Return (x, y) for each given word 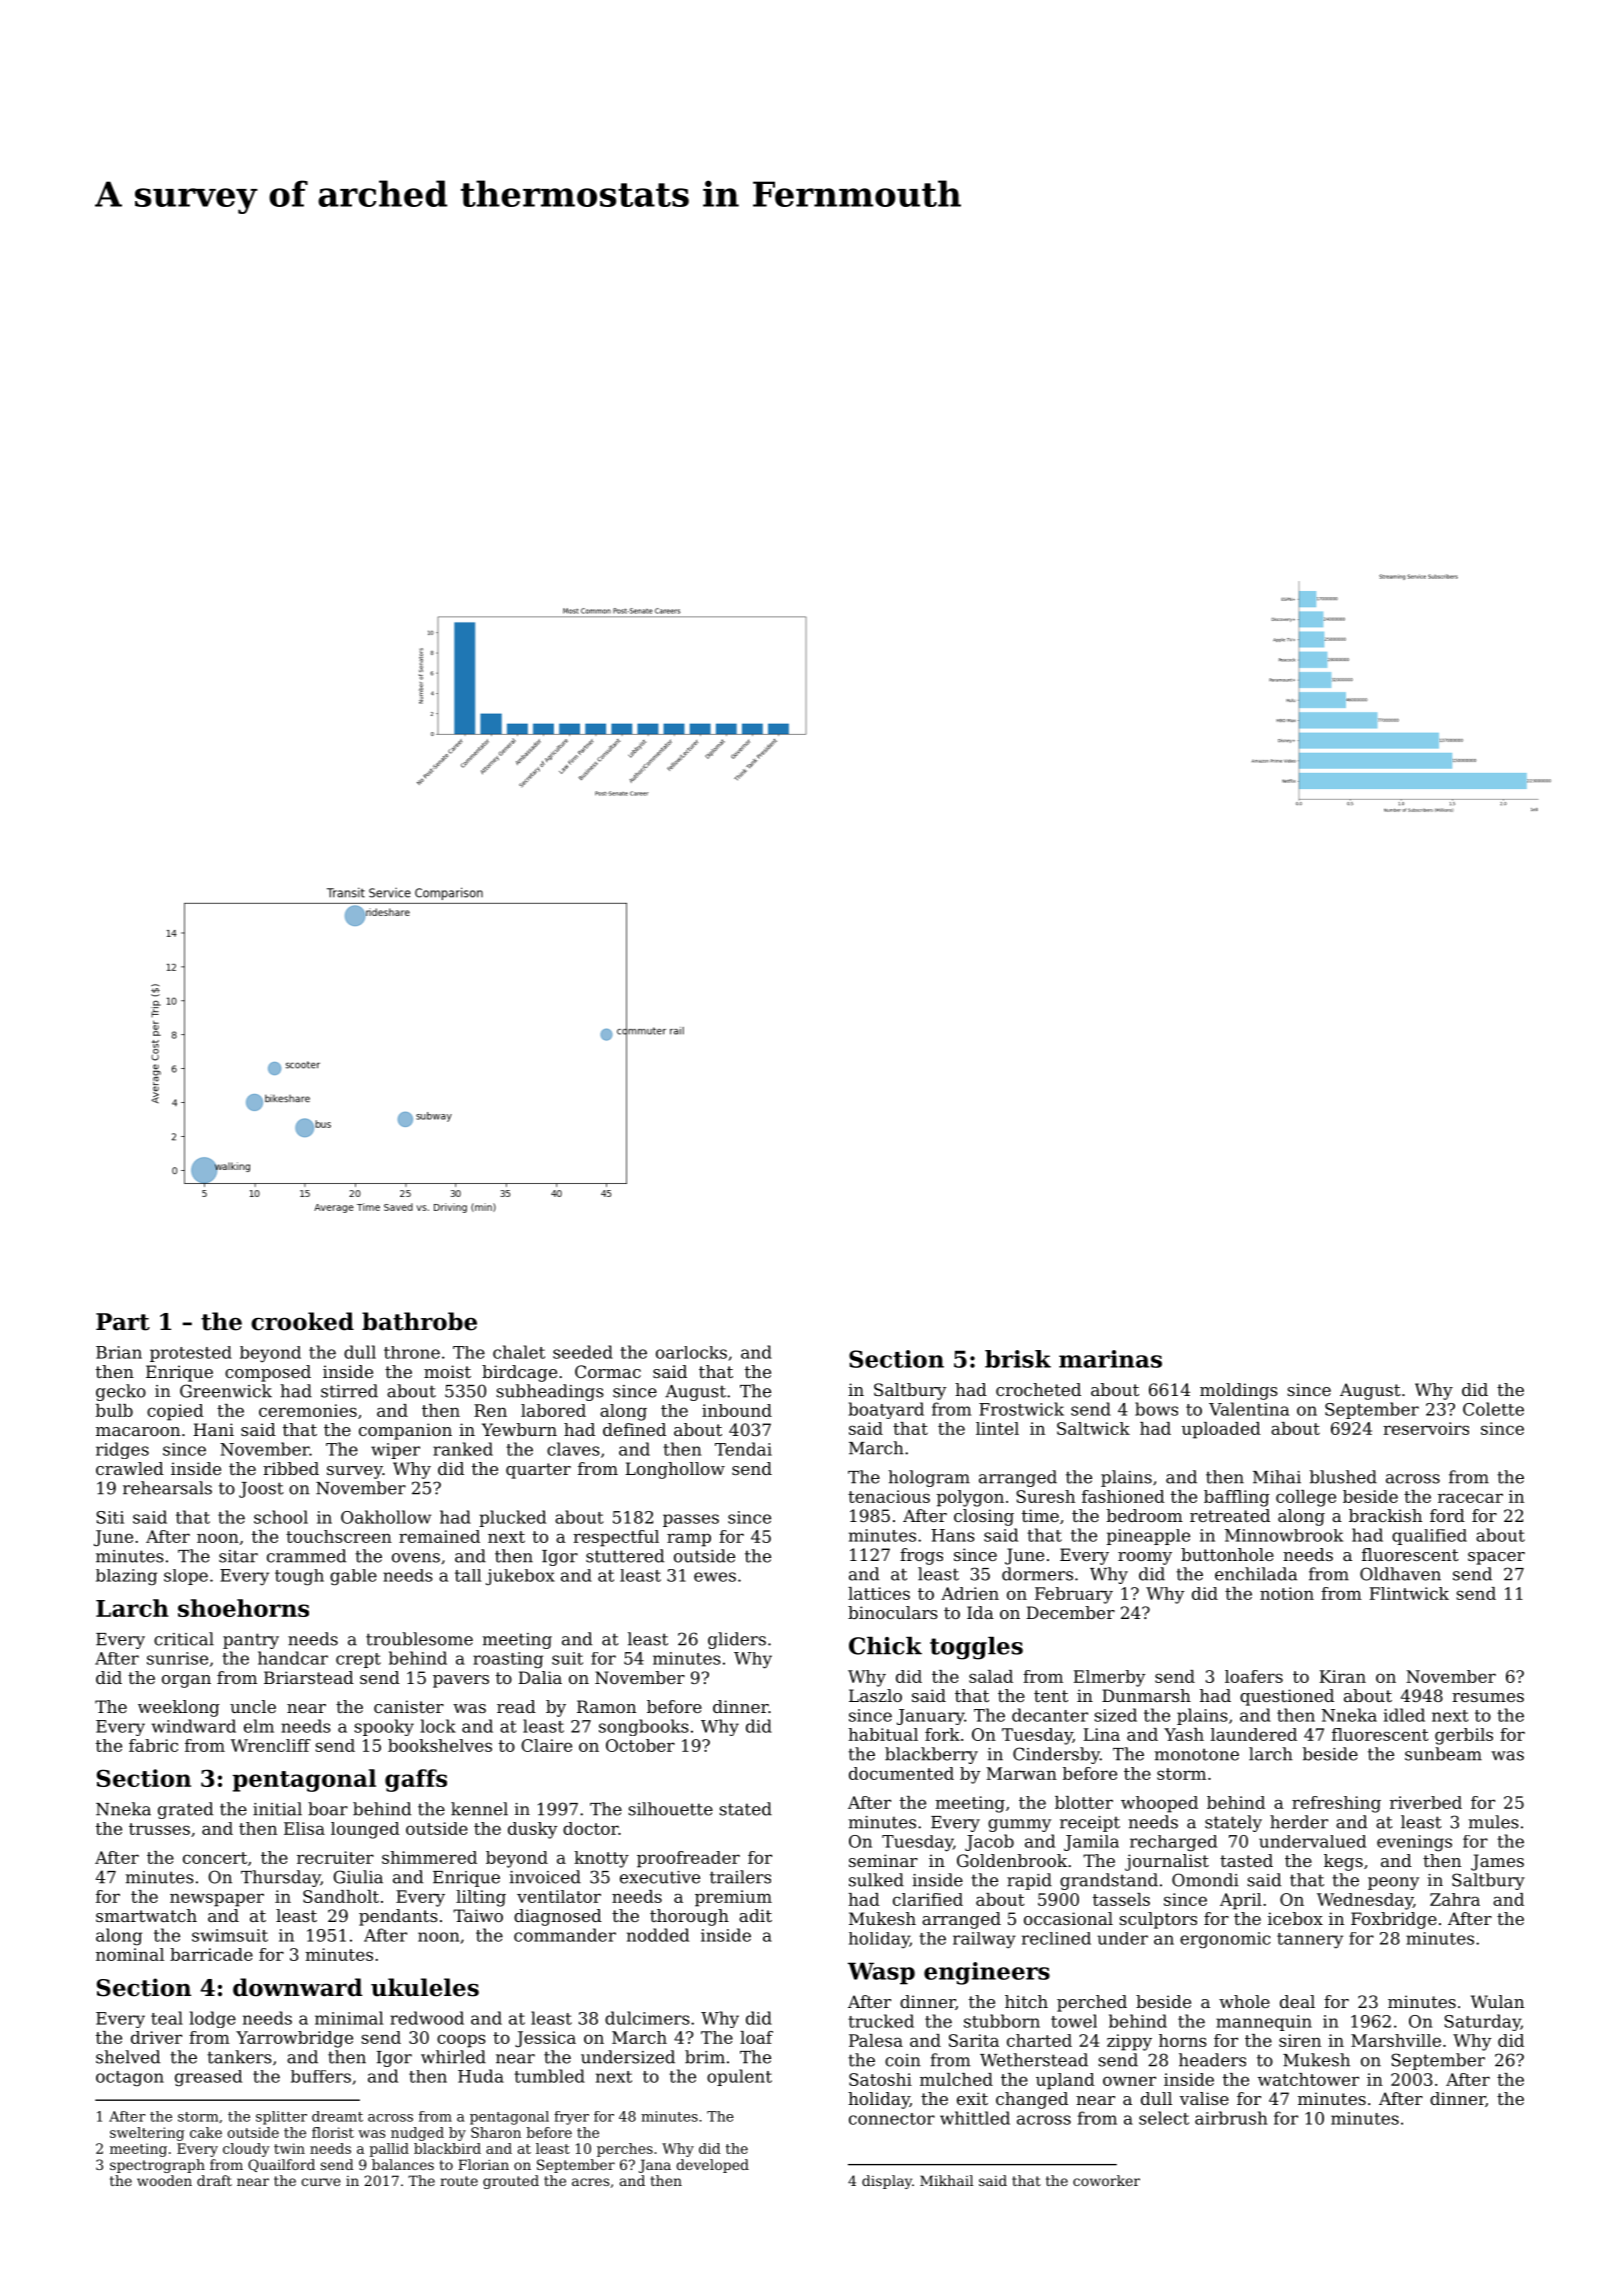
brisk (1018, 1359)
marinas (1110, 1359)
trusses (159, 1829)
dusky (533, 1830)
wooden (164, 2180)
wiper (395, 1451)
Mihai (1277, 1477)
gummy (1019, 1825)
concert (215, 1858)
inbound (737, 1410)
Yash (1184, 1734)
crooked (302, 1321)
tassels (1121, 1899)
